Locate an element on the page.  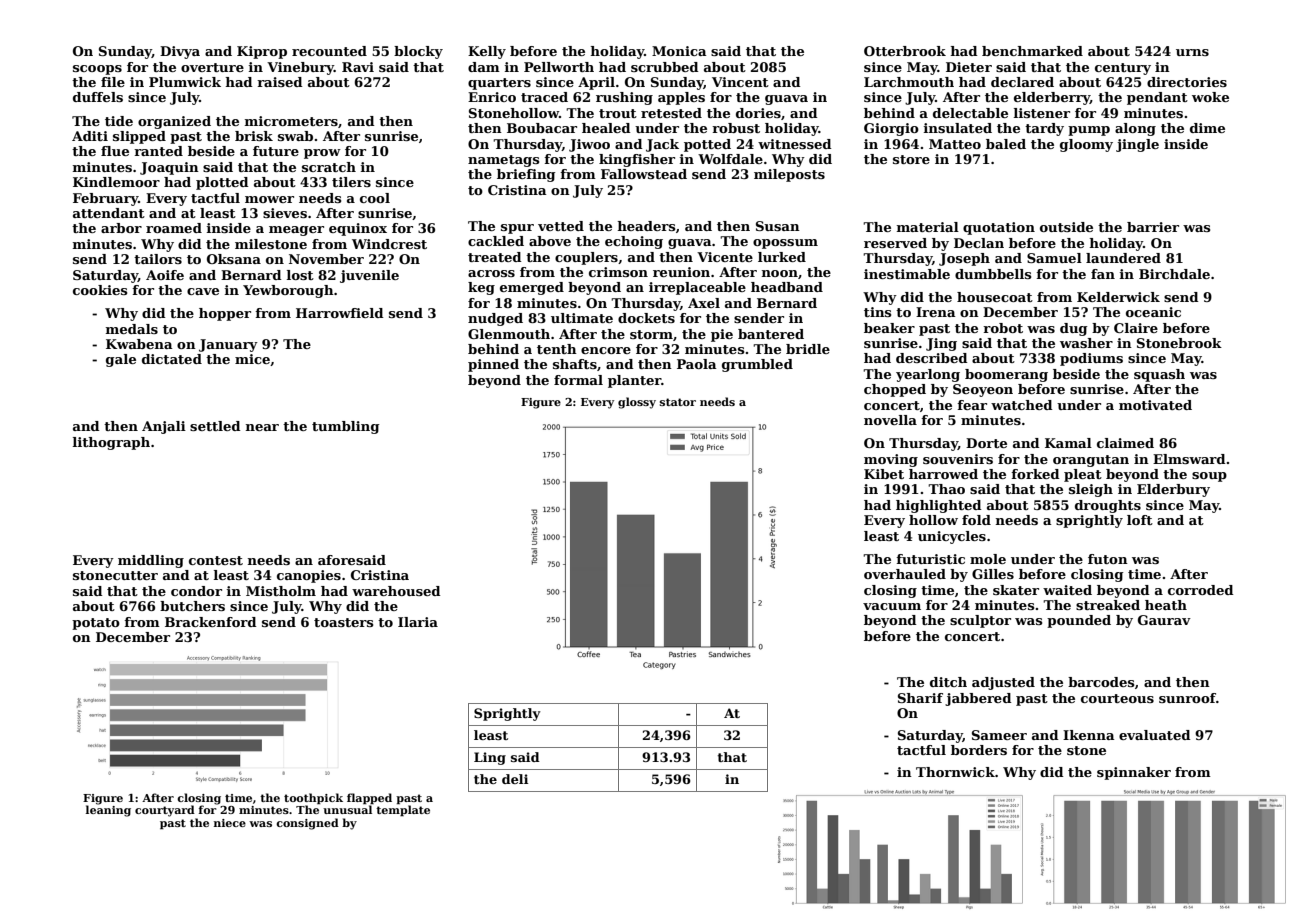
vacuum is located at coordinates (892, 606).
